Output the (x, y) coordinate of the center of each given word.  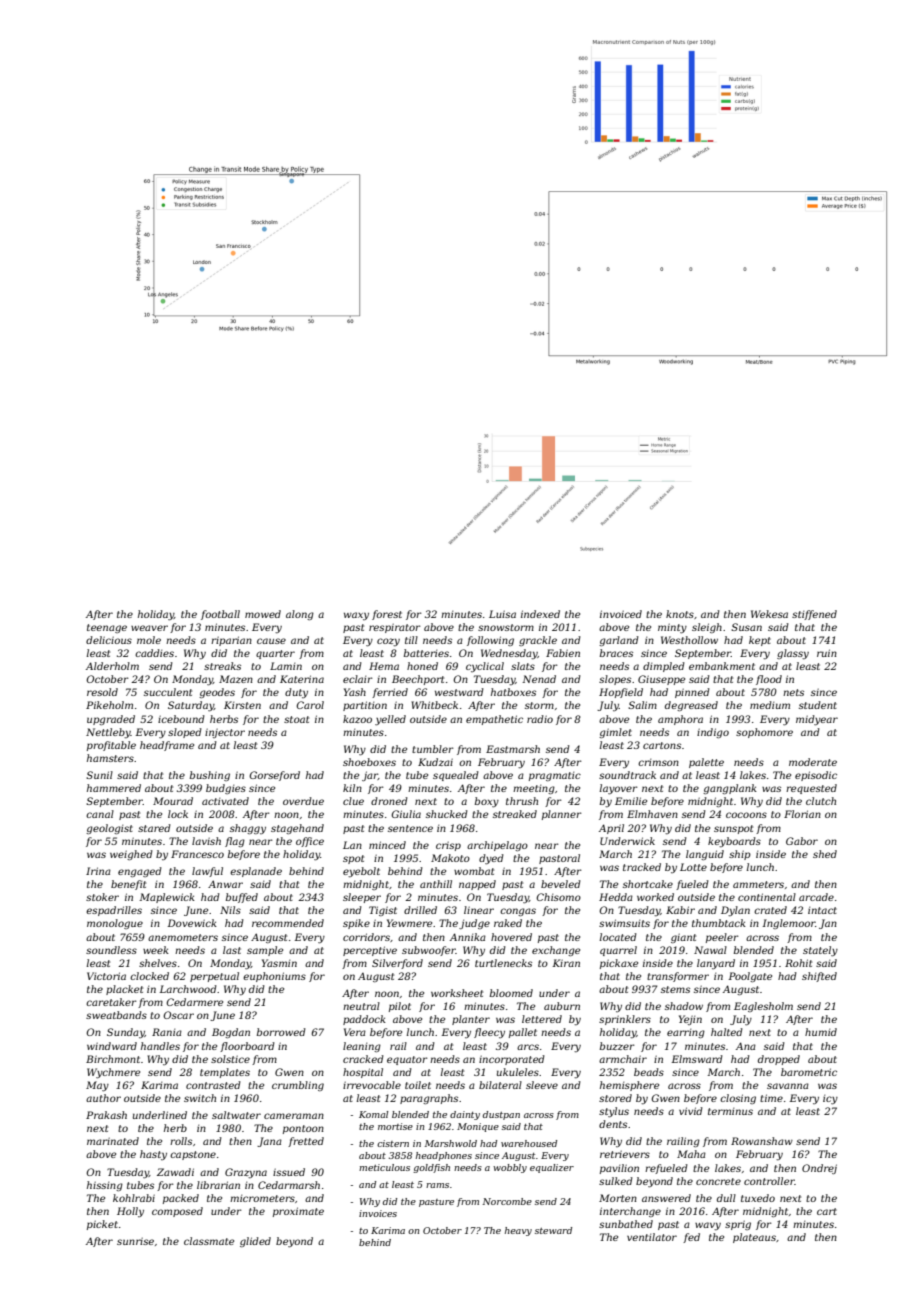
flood (769, 680)
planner (562, 815)
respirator (395, 628)
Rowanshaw (762, 1141)
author (103, 1098)
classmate (209, 1241)
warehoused (529, 1143)
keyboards (734, 842)
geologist (109, 829)
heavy (518, 1231)
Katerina (302, 679)
